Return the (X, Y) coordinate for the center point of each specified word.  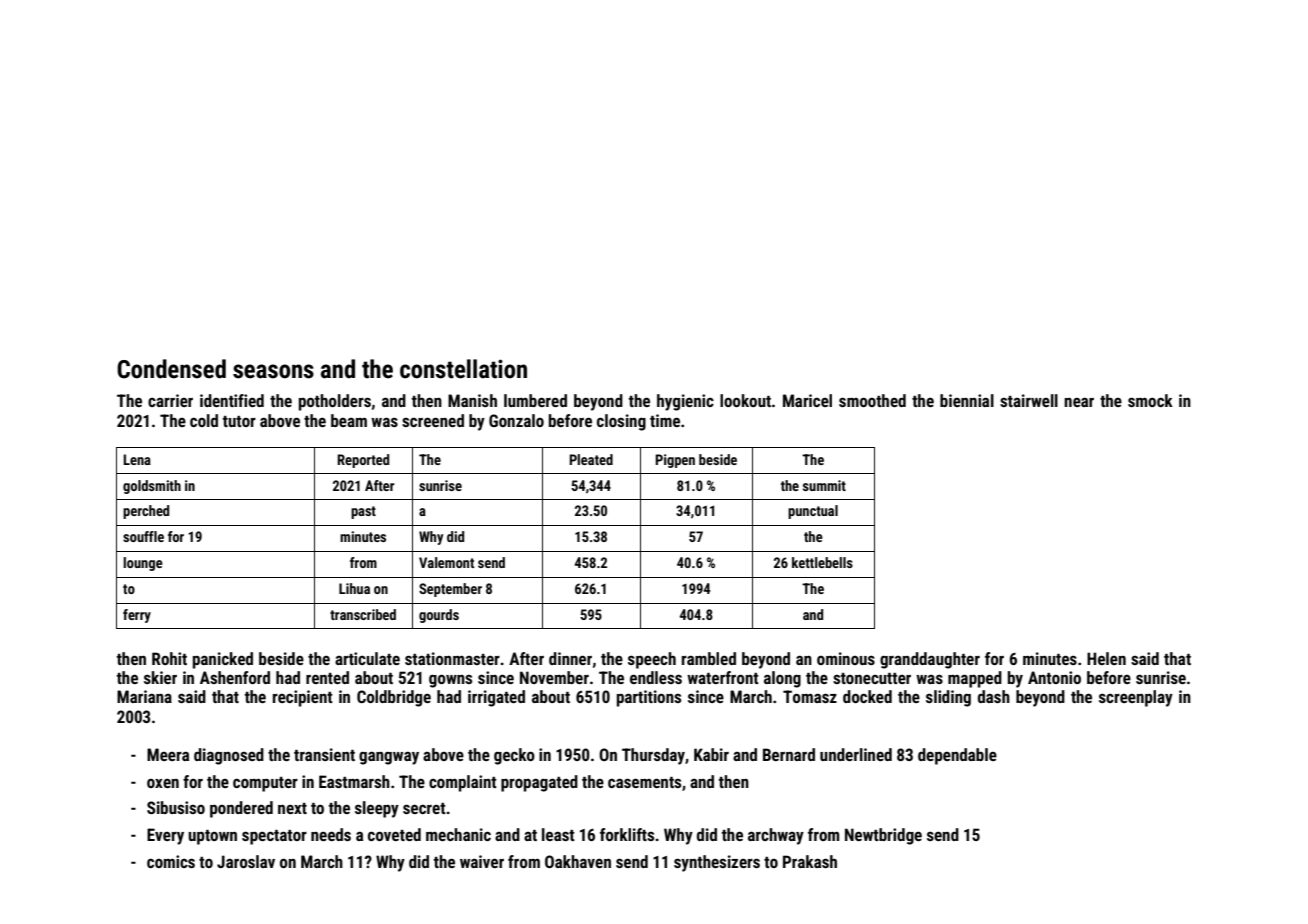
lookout (745, 400)
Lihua (354, 588)
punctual (813, 512)
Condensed (171, 369)
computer (265, 784)
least (558, 834)
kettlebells (822, 562)
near (1079, 402)
